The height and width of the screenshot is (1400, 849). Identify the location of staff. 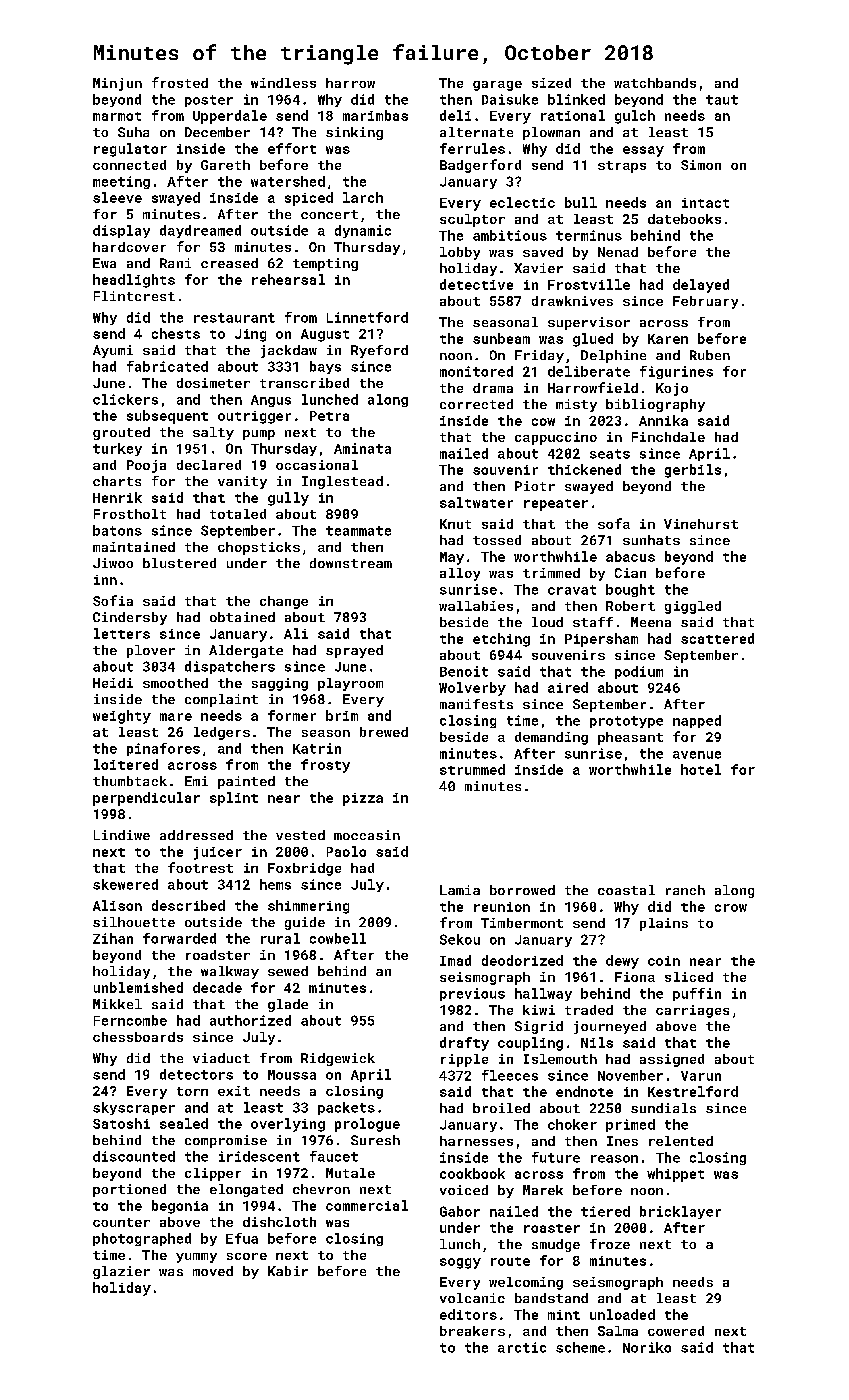
(593, 622).
